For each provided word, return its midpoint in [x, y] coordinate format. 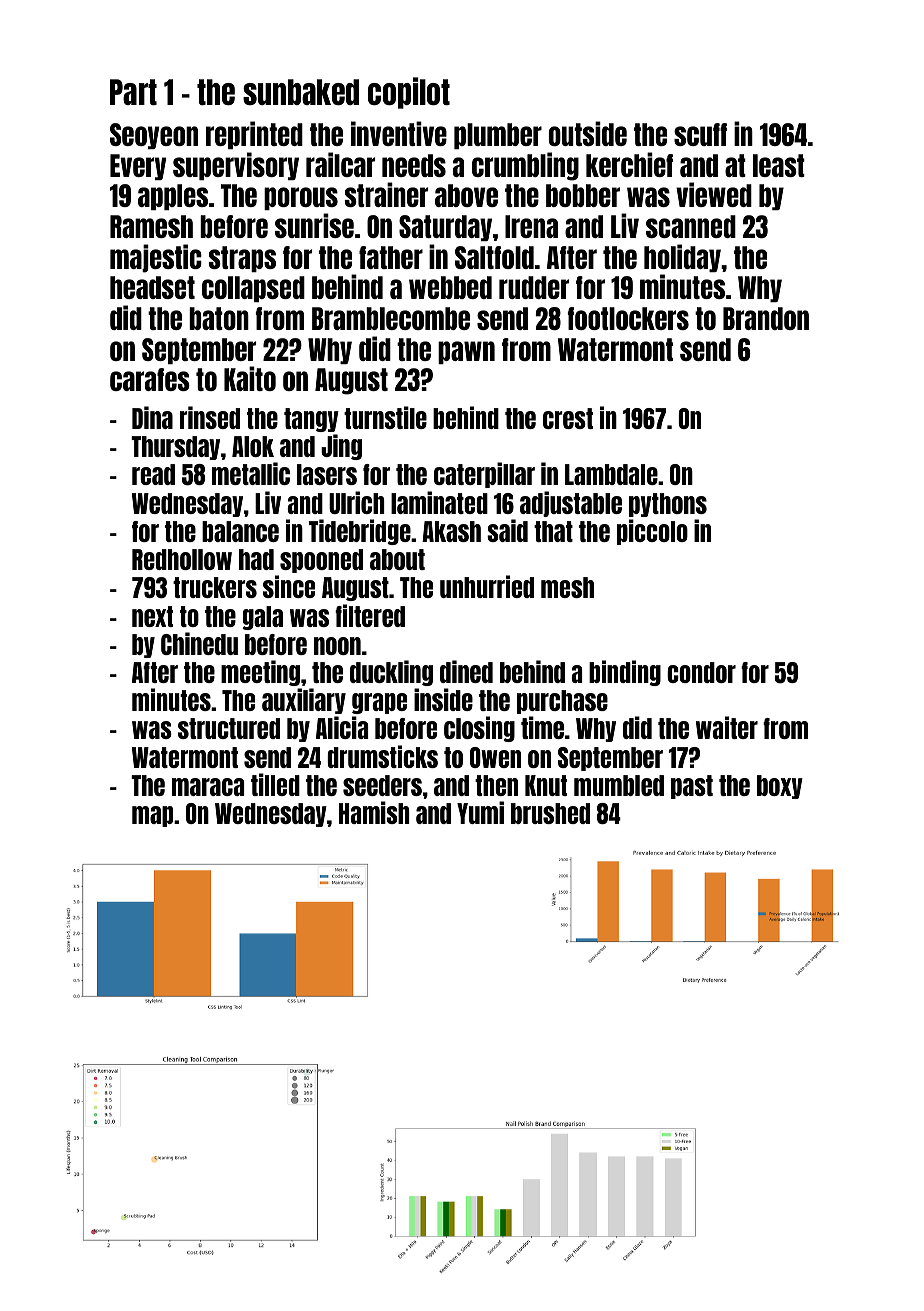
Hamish [374, 812]
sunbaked [301, 92]
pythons [668, 505]
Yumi [480, 812]
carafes [150, 379]
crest [568, 418]
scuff [700, 134]
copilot [409, 93]
